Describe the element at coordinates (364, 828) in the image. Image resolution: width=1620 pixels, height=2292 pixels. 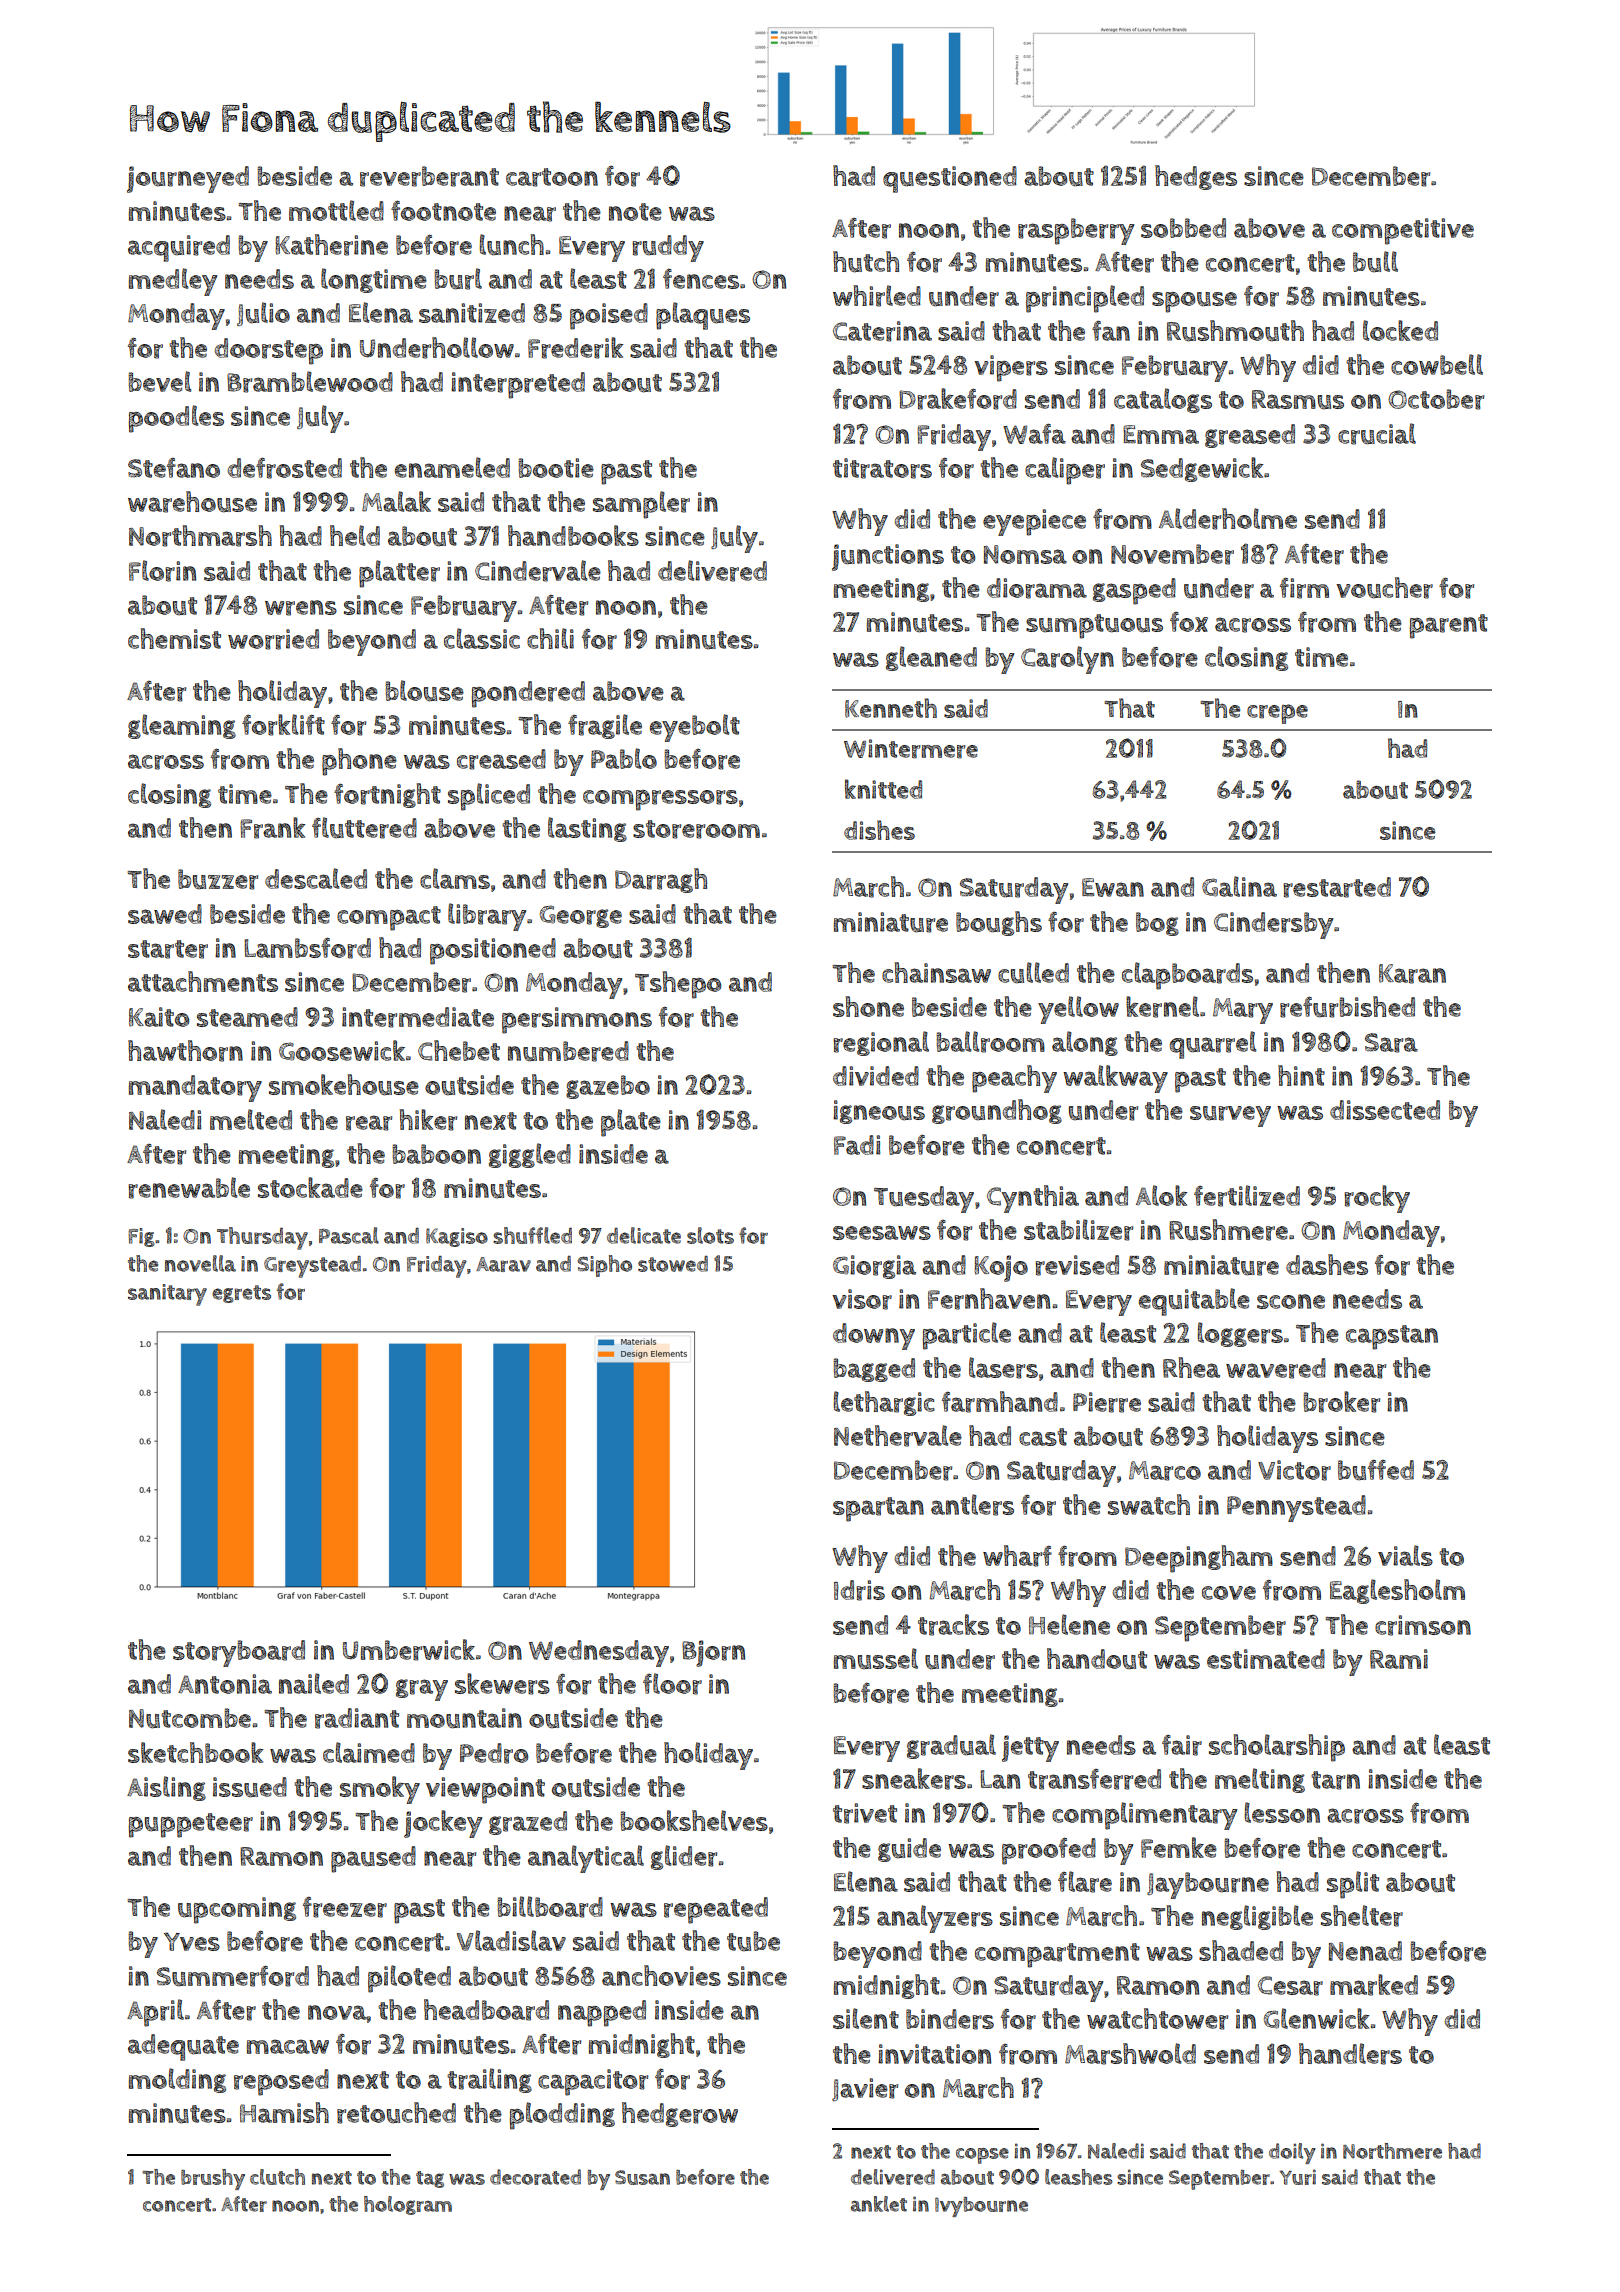
I see `fluttered` at that location.
